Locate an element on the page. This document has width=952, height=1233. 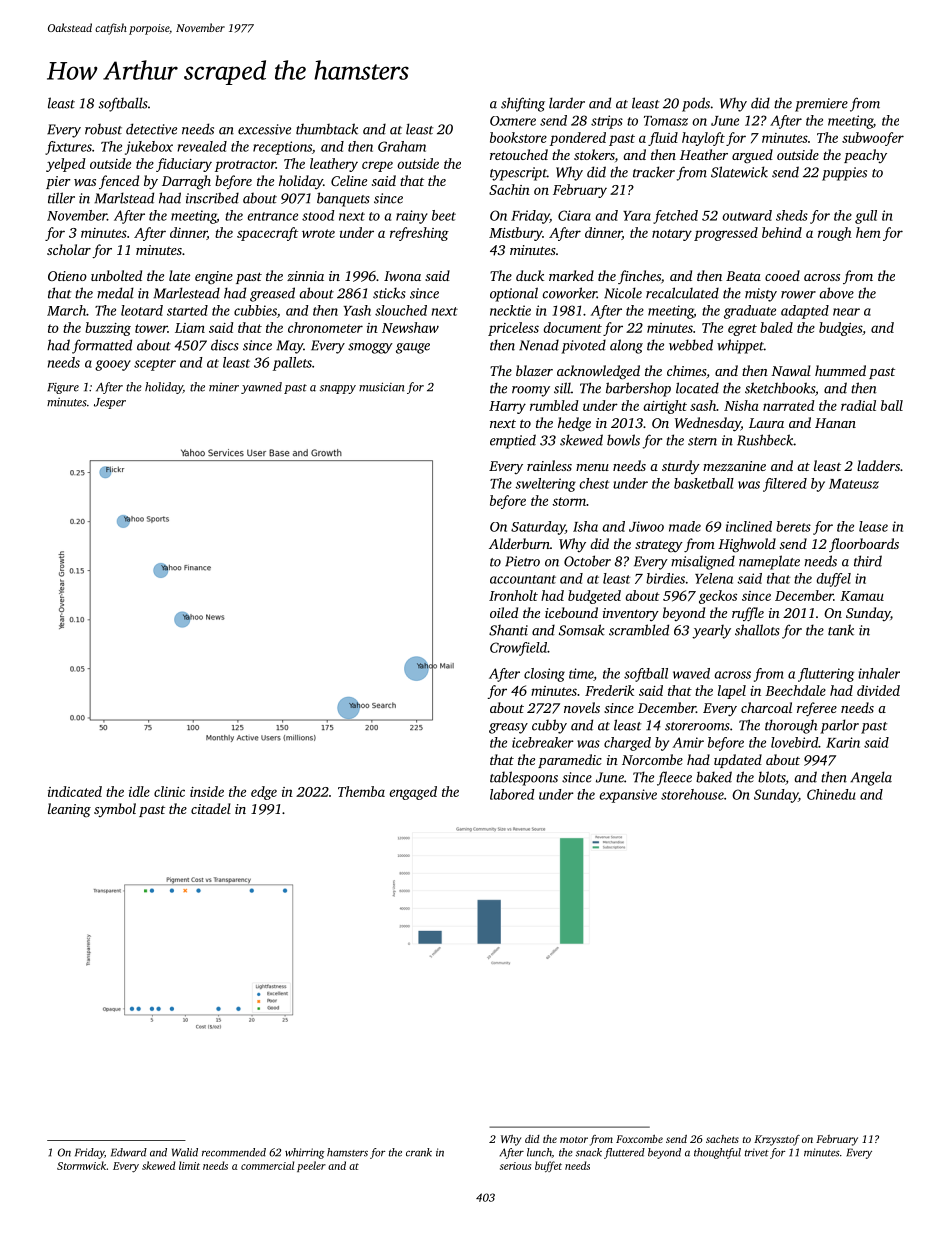
Chinedu is located at coordinates (831, 794).
